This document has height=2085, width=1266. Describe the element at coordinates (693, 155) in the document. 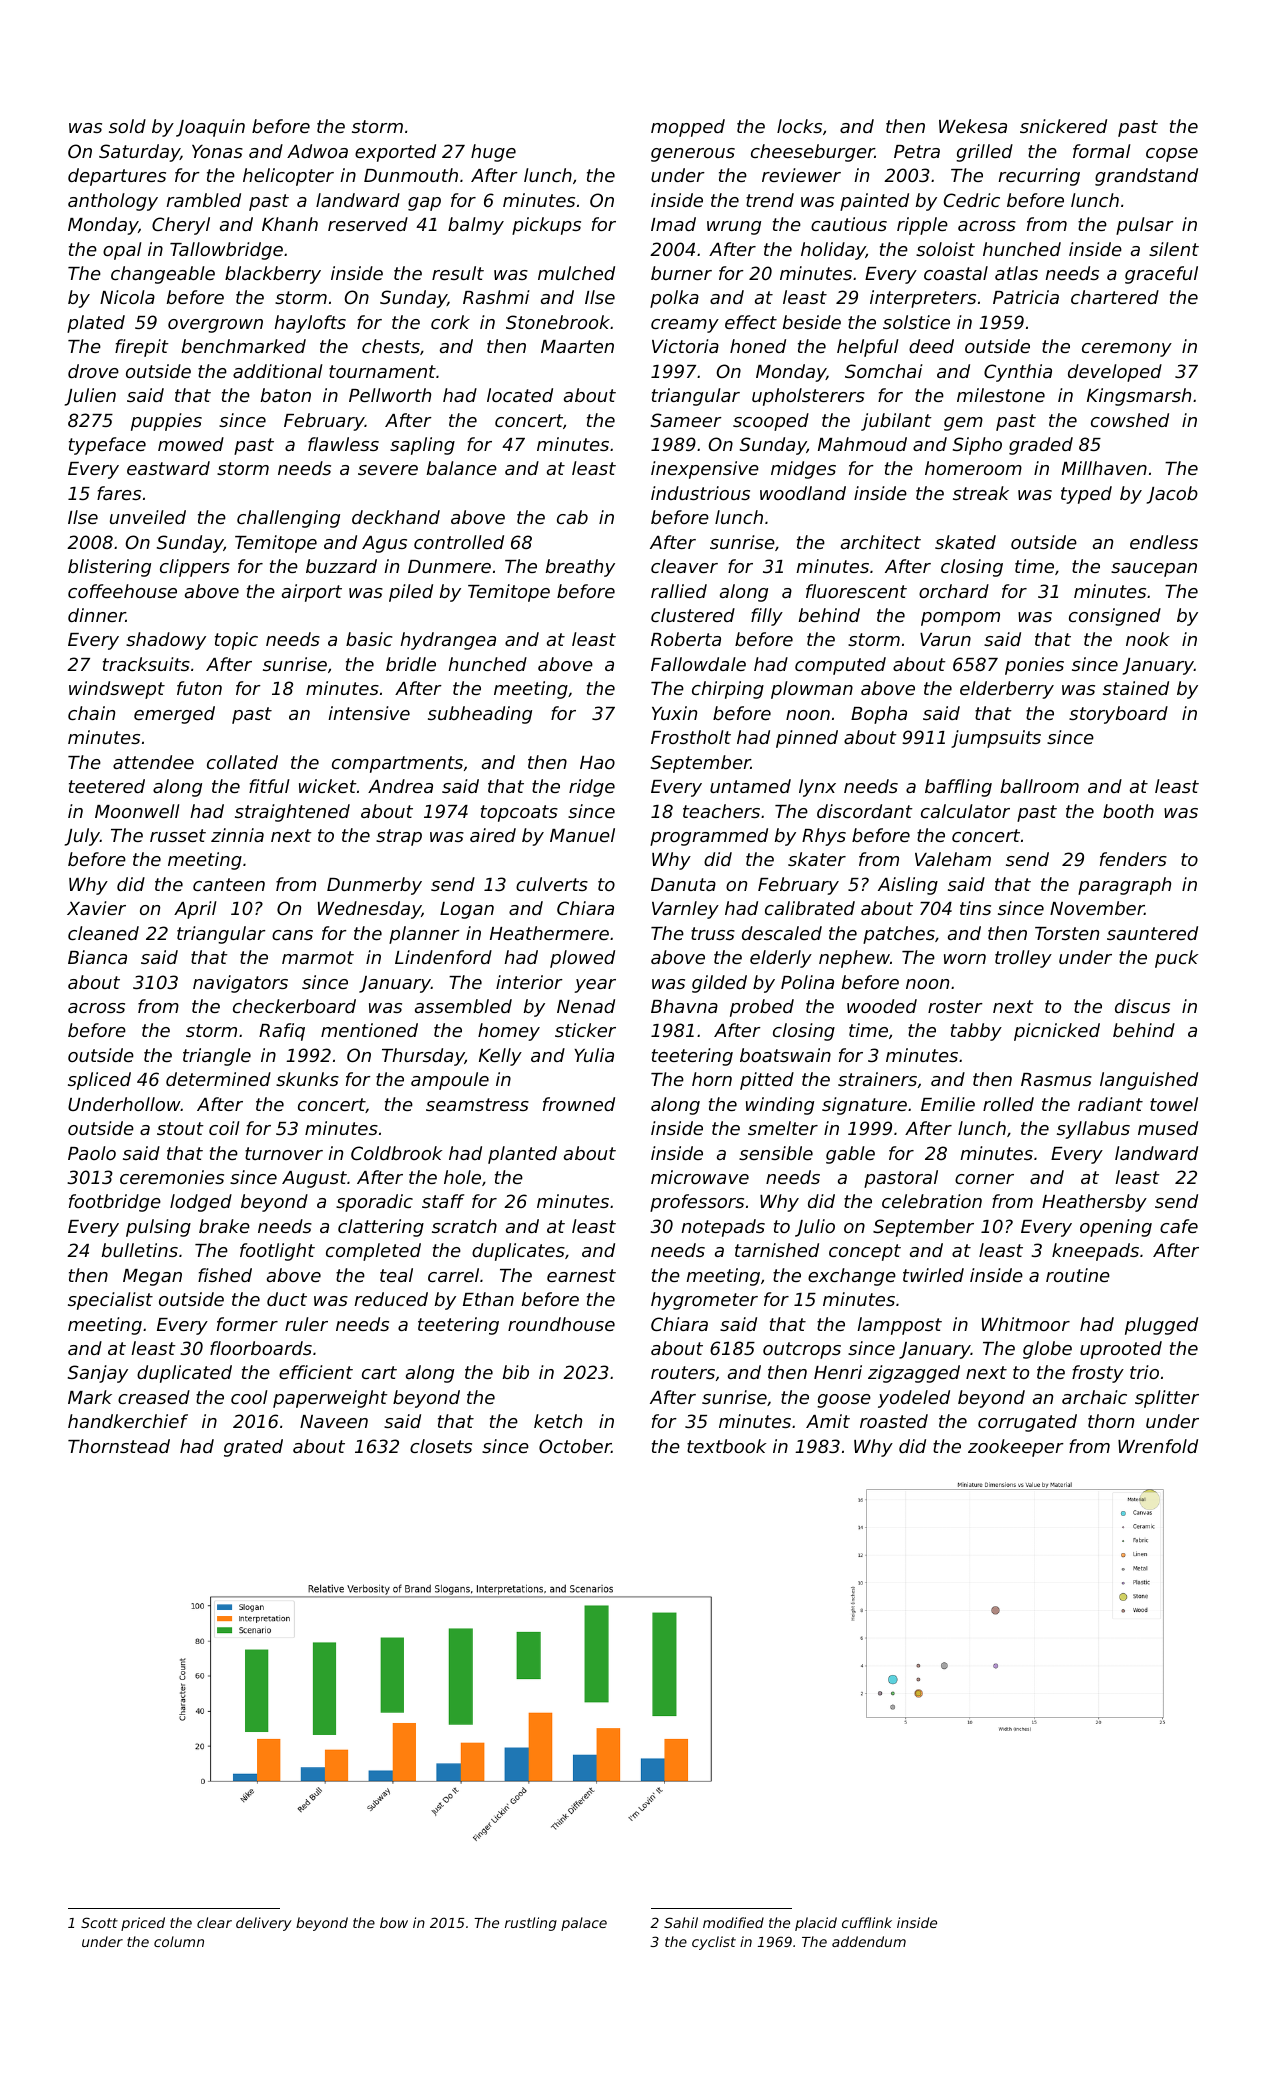

I see `generous` at that location.
